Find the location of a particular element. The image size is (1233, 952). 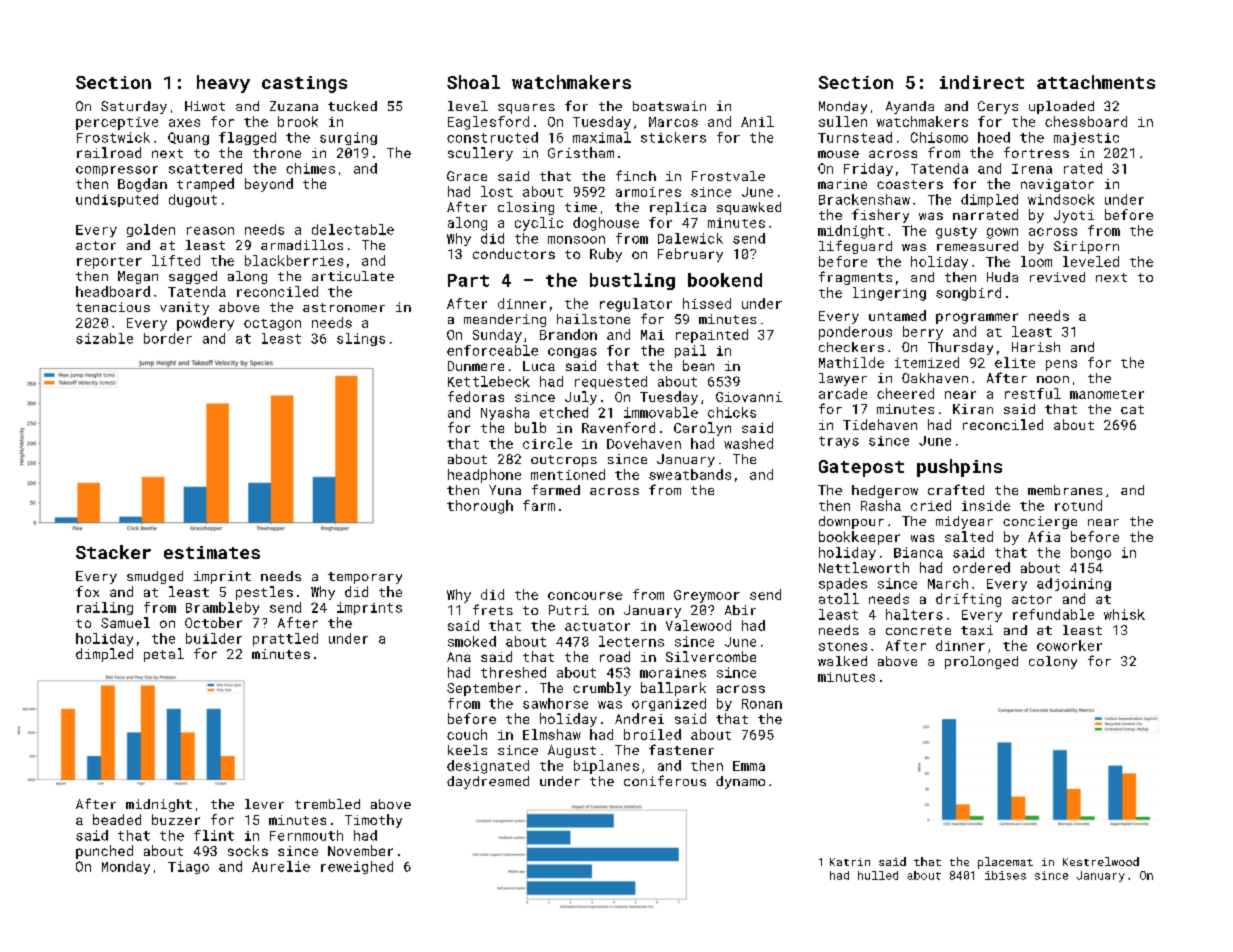

Stacker is located at coordinates (113, 552).
